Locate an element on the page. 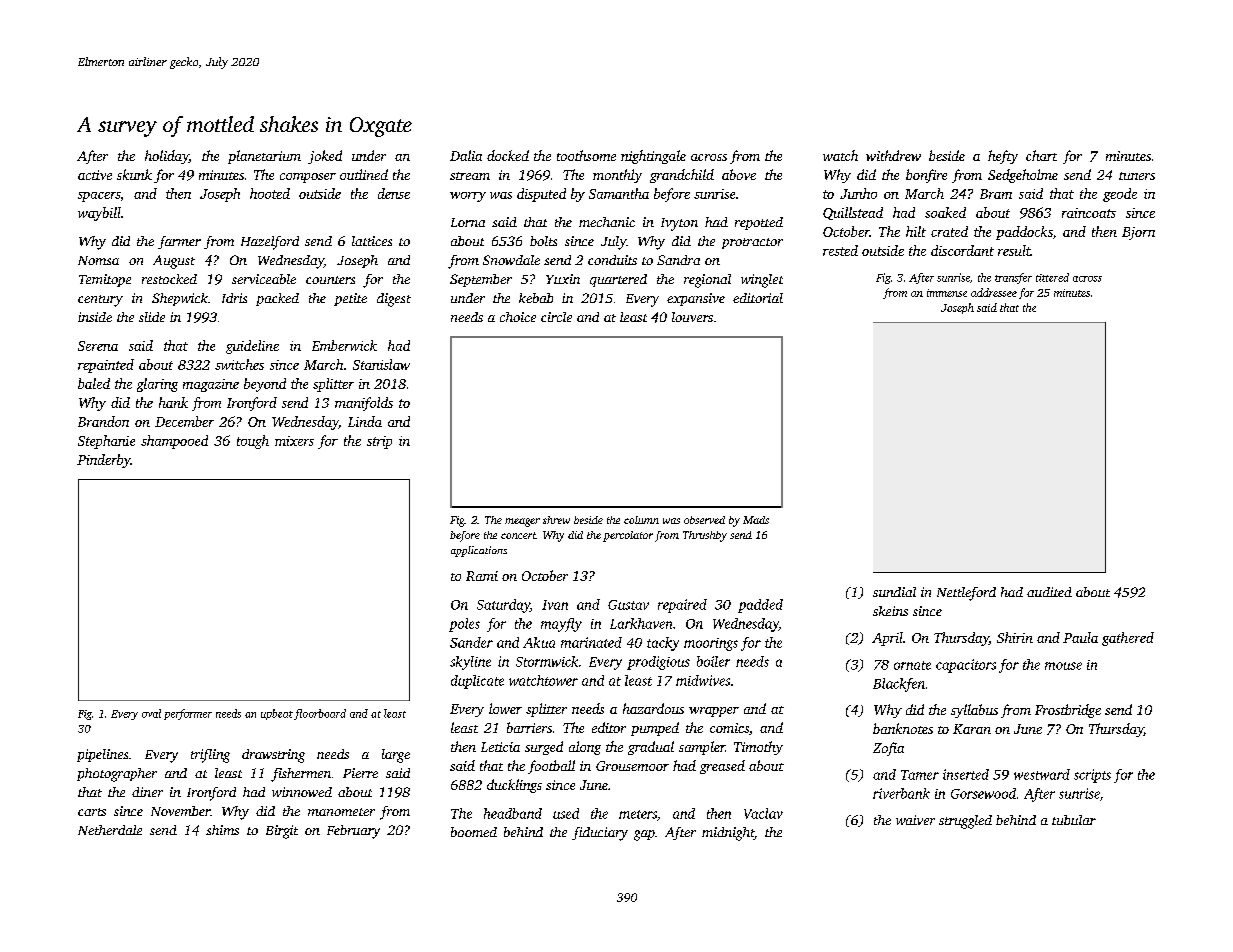 This image has height=952, width=1233. monthly is located at coordinates (617, 176).
